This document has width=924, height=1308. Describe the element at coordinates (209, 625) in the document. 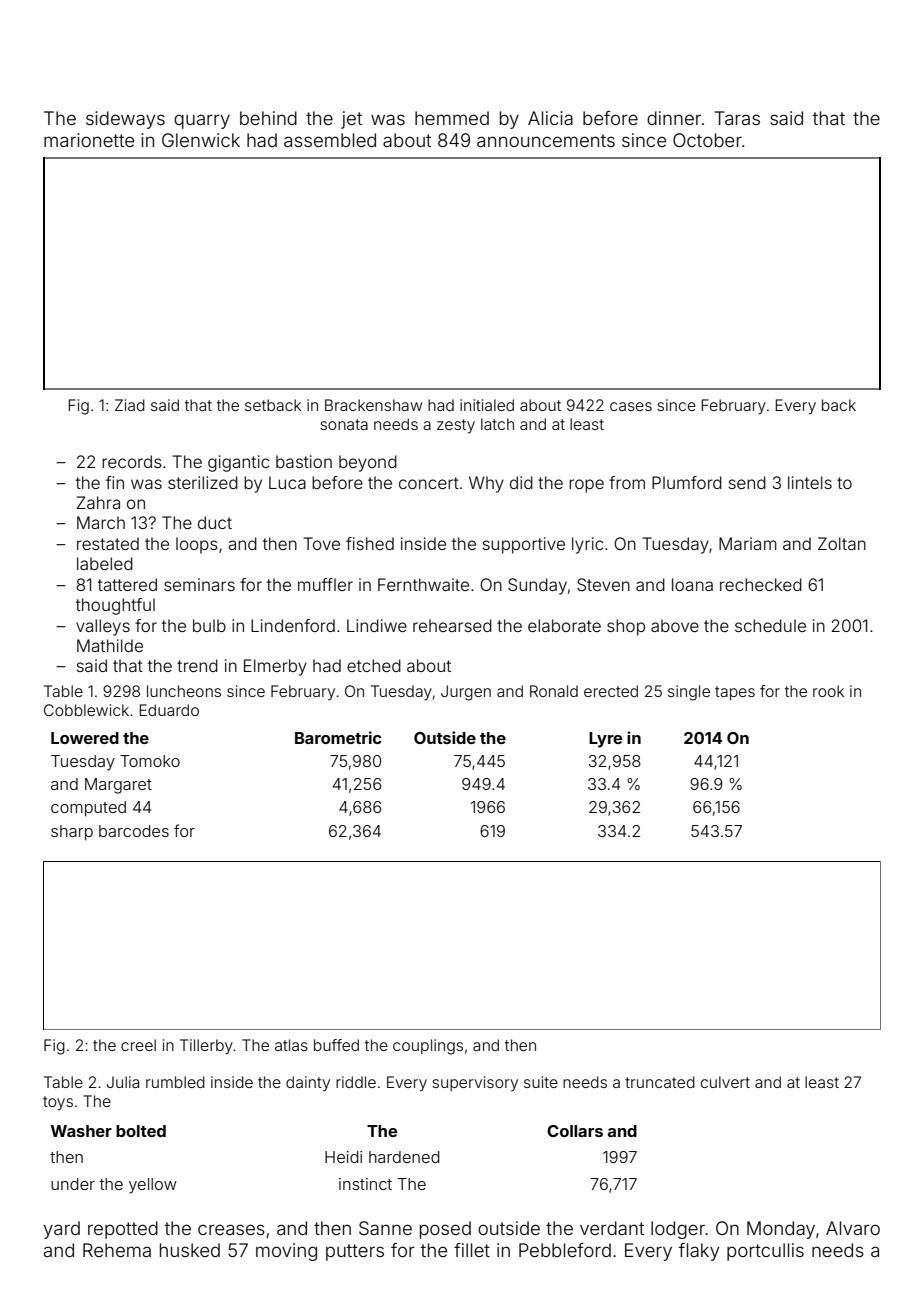

I see `bulb` at that location.
